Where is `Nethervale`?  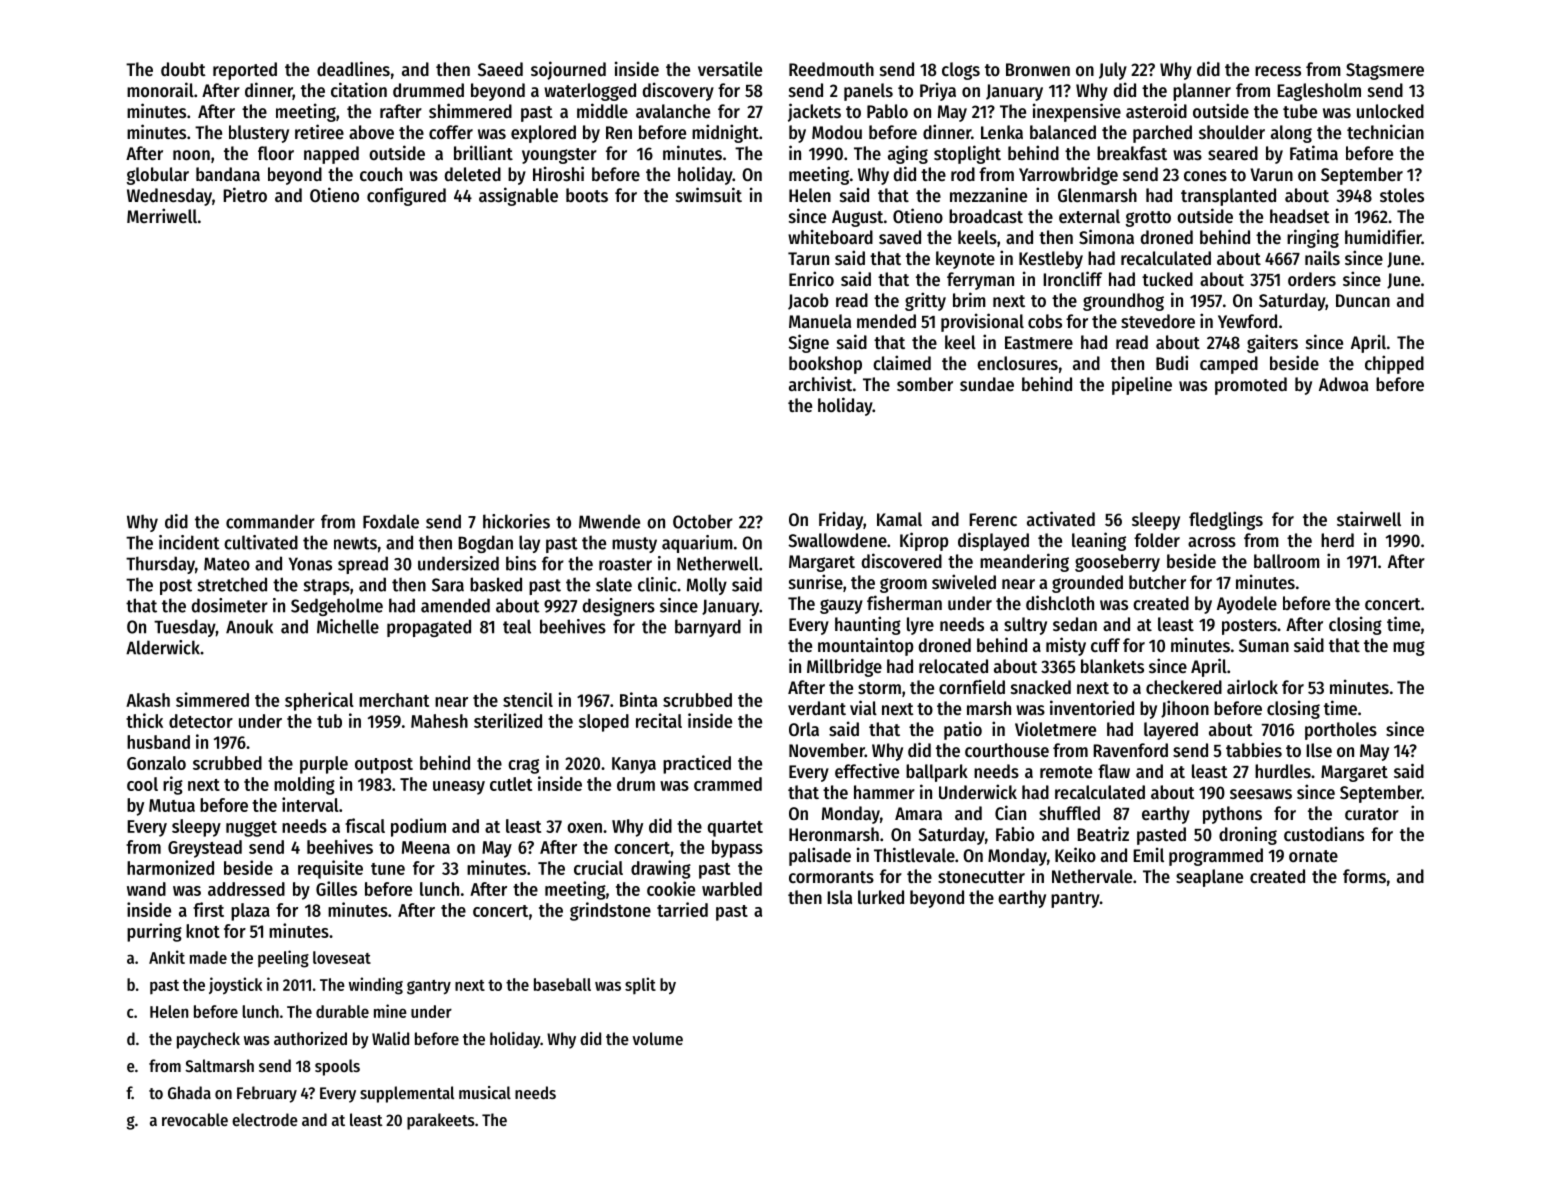
Nethervale is located at coordinates (1092, 876).
